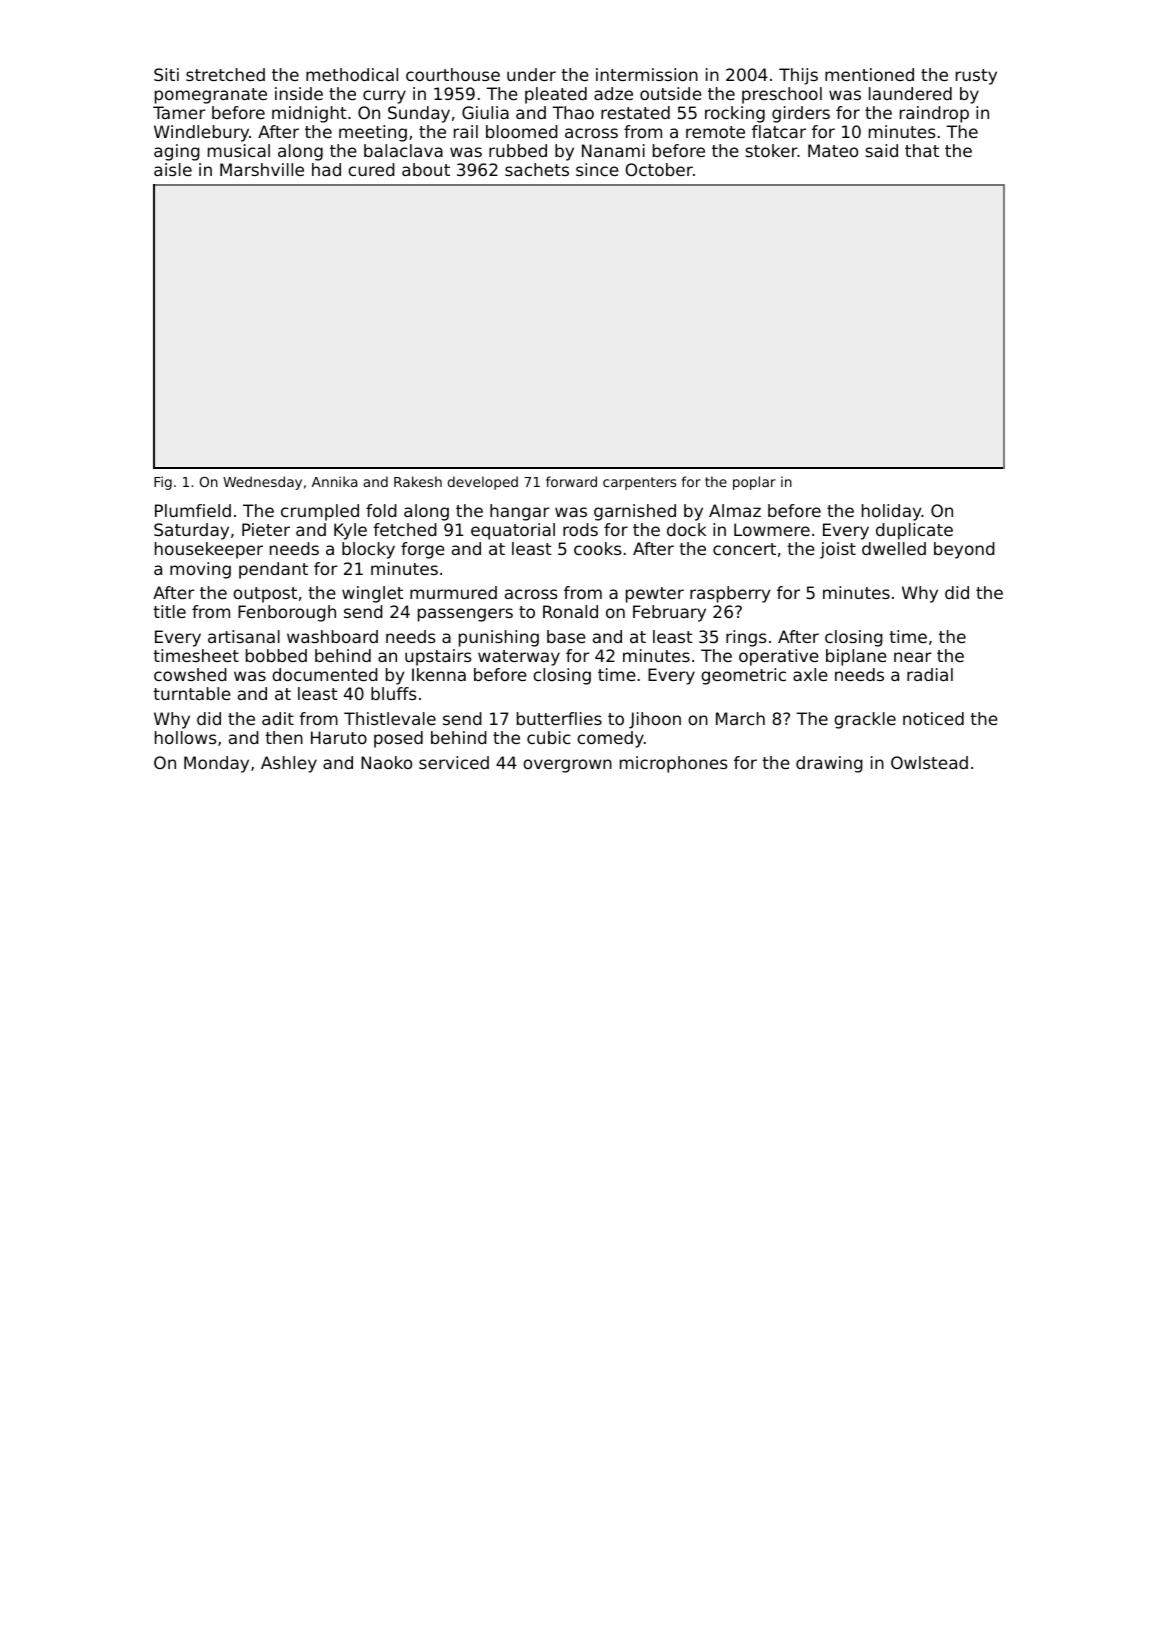  Describe the element at coordinates (639, 483) in the screenshot. I see `carpenters` at that location.
